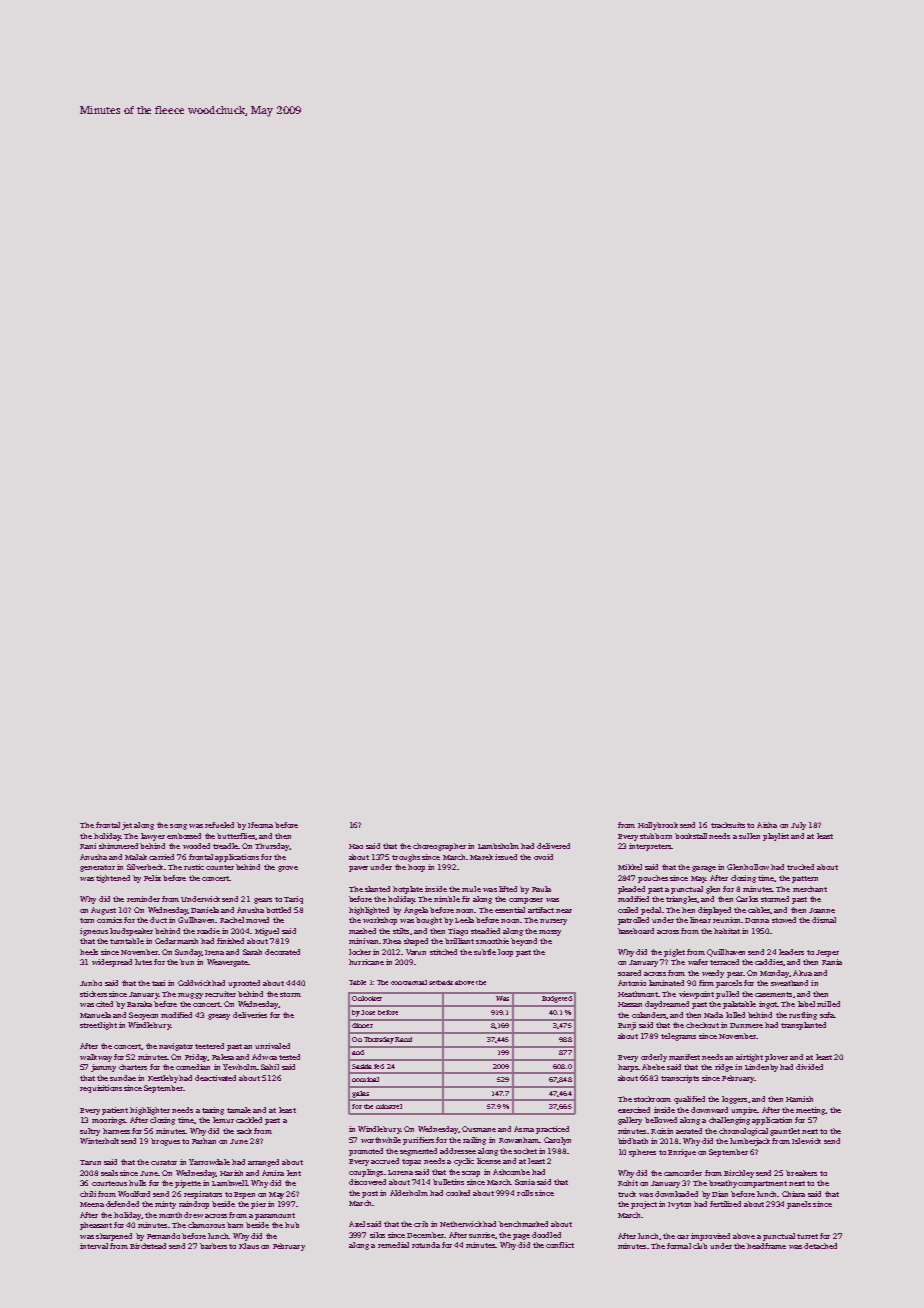 This image has width=924, height=1308. I want to click on tracksuits, so click(728, 825).
